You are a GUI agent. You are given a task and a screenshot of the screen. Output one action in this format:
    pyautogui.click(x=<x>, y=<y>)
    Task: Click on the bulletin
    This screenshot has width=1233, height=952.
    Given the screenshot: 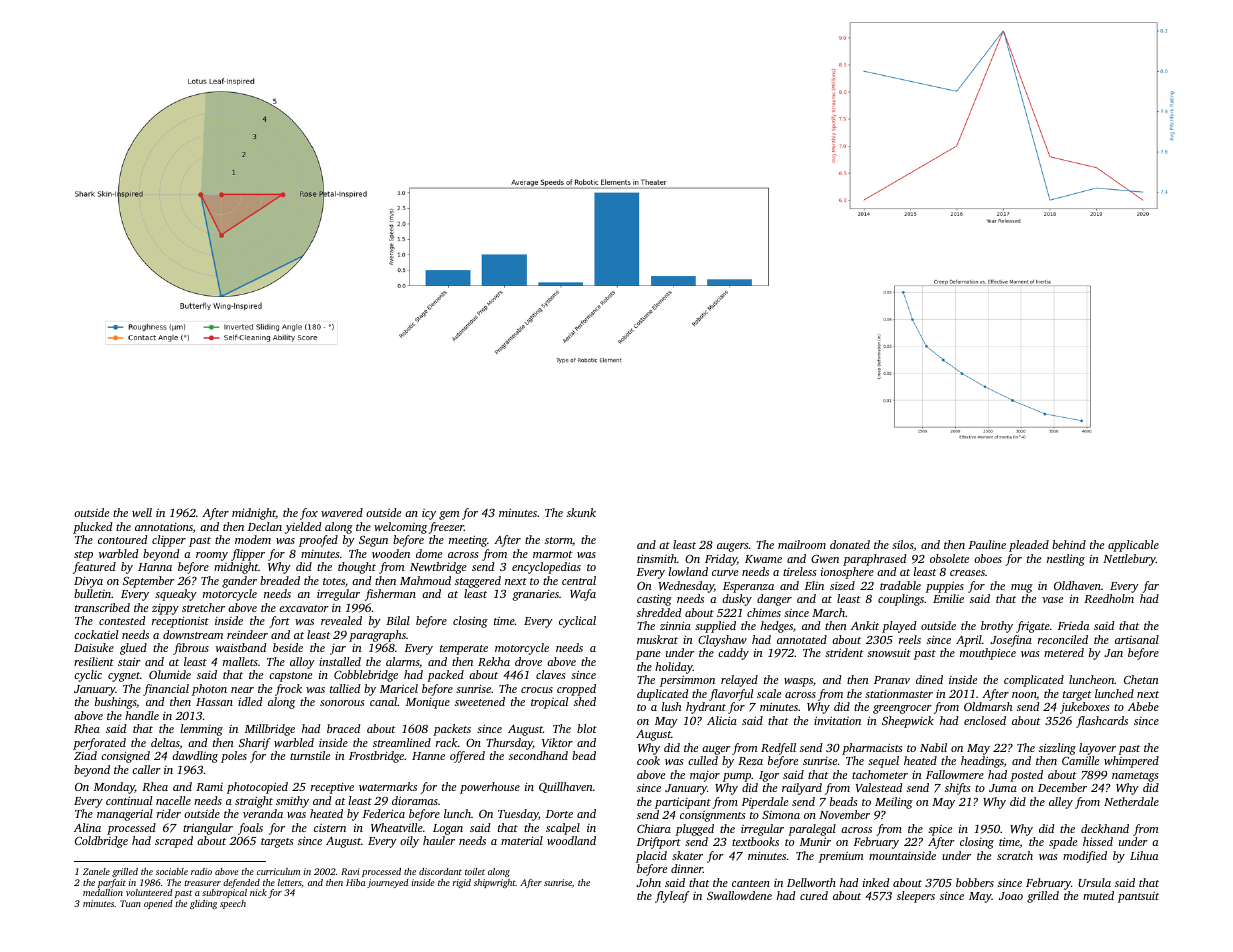 What is the action you would take?
    pyautogui.click(x=92, y=593)
